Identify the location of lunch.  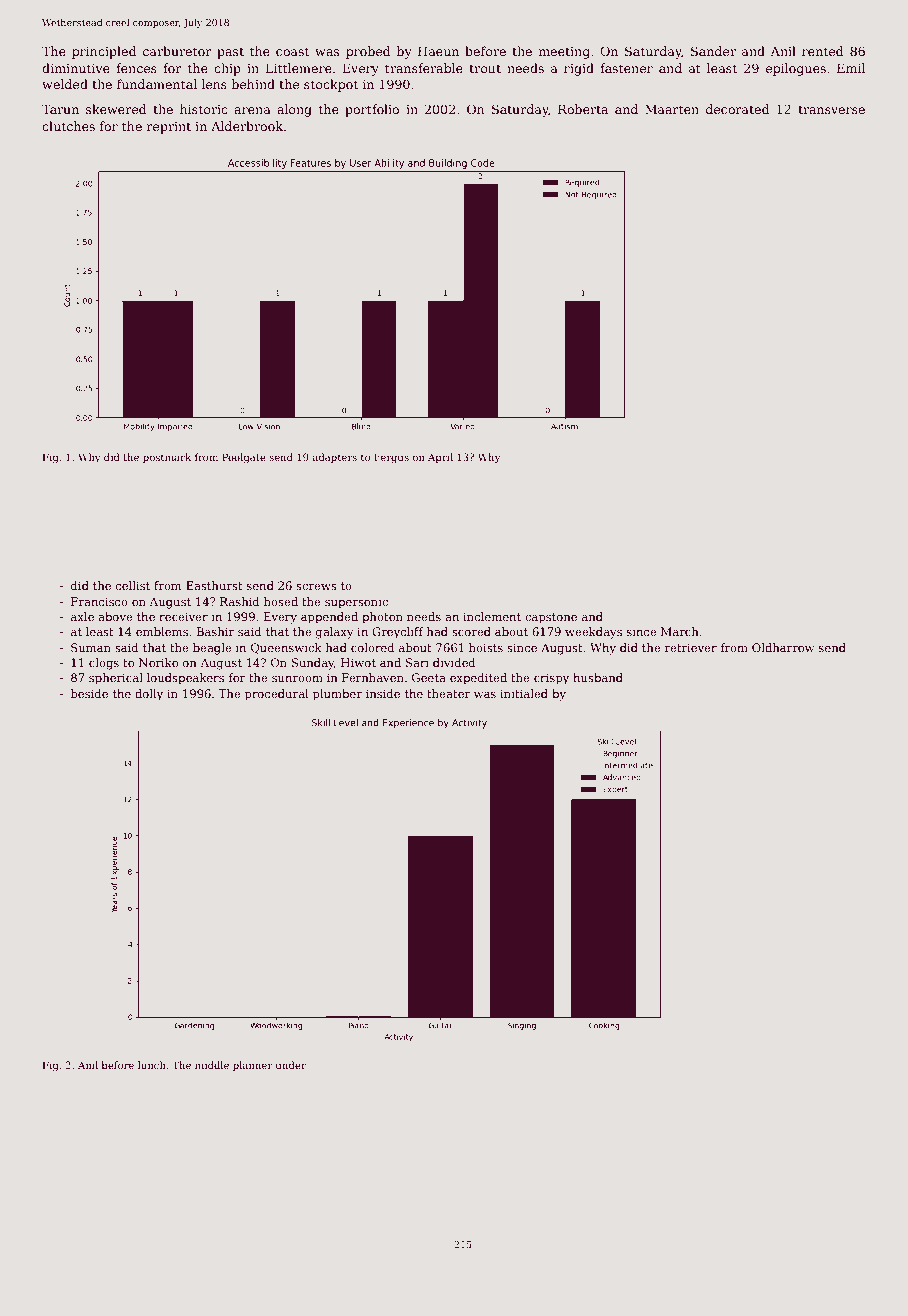
(152, 1065).
